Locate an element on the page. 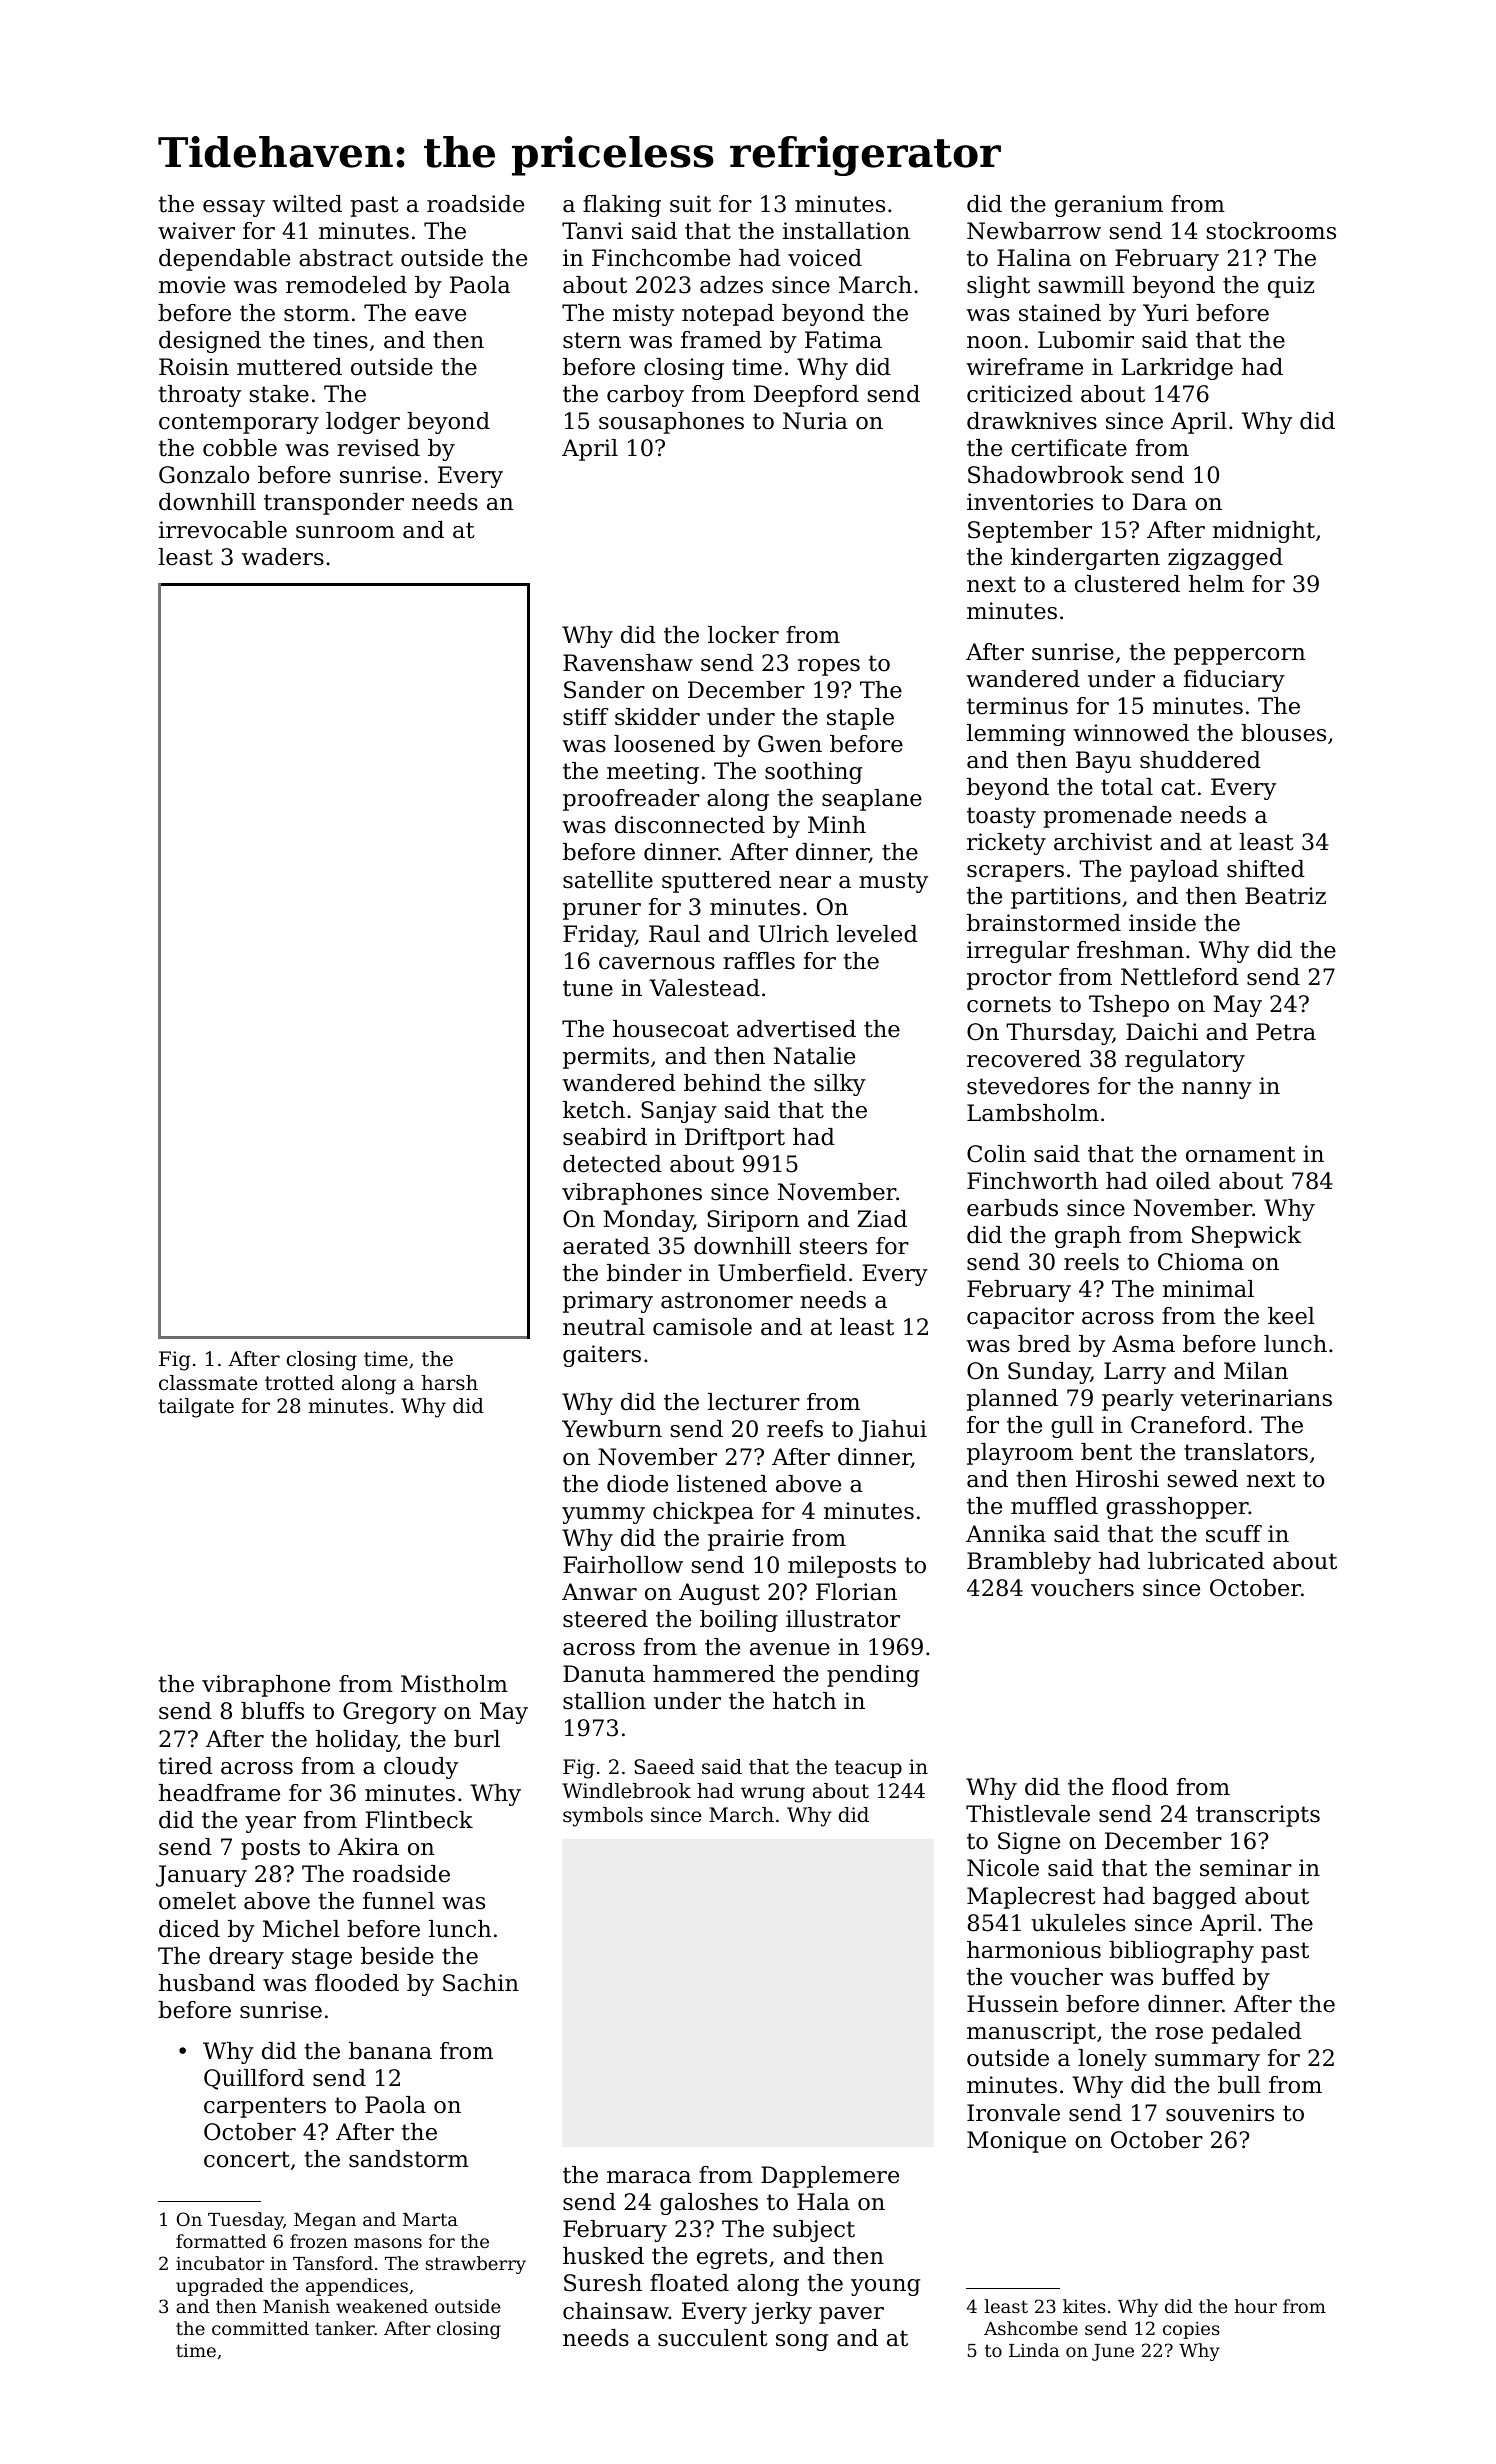 The height and width of the document is (2464, 1496). wilted is located at coordinates (307, 204).
